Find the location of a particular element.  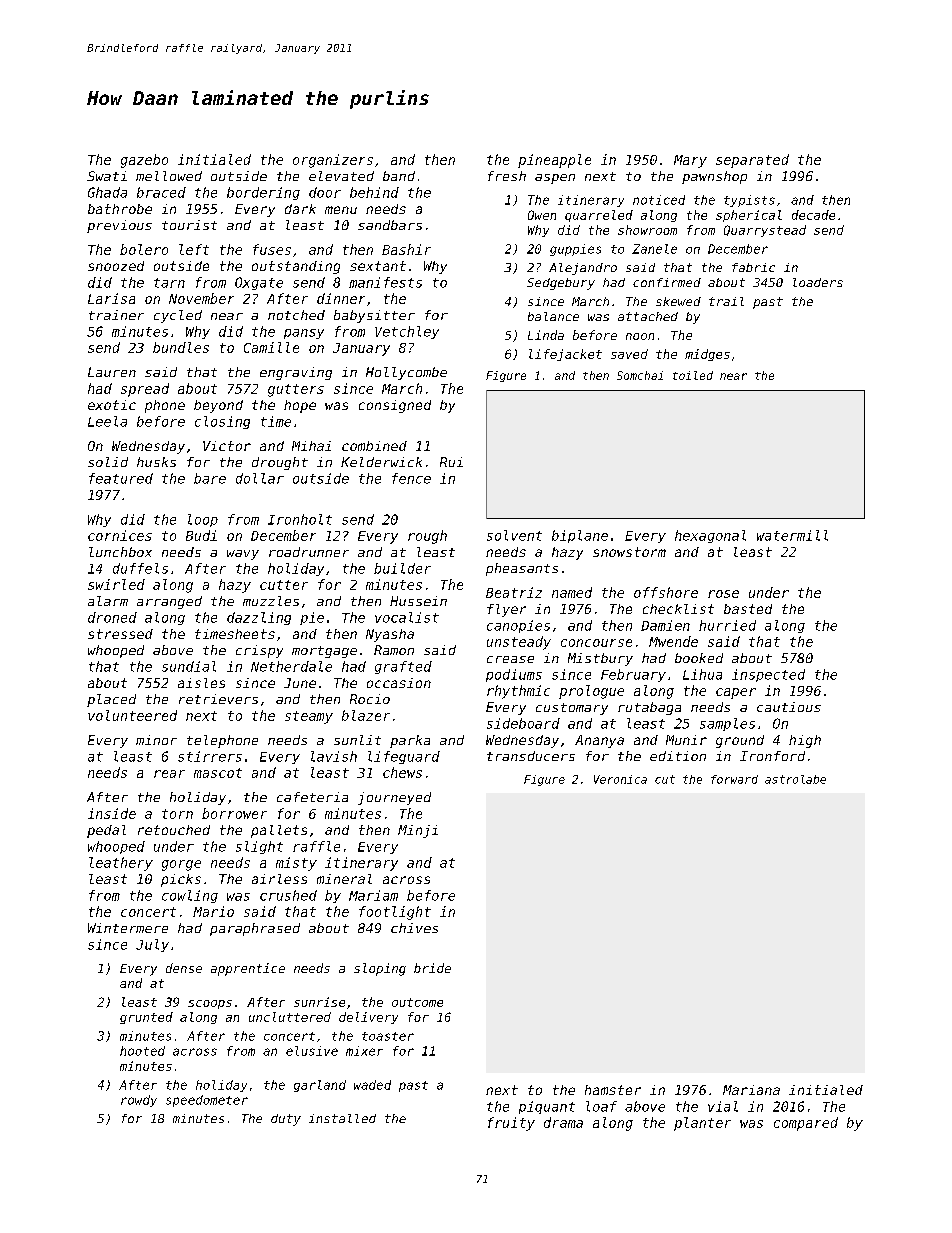

bride is located at coordinates (432, 968).
